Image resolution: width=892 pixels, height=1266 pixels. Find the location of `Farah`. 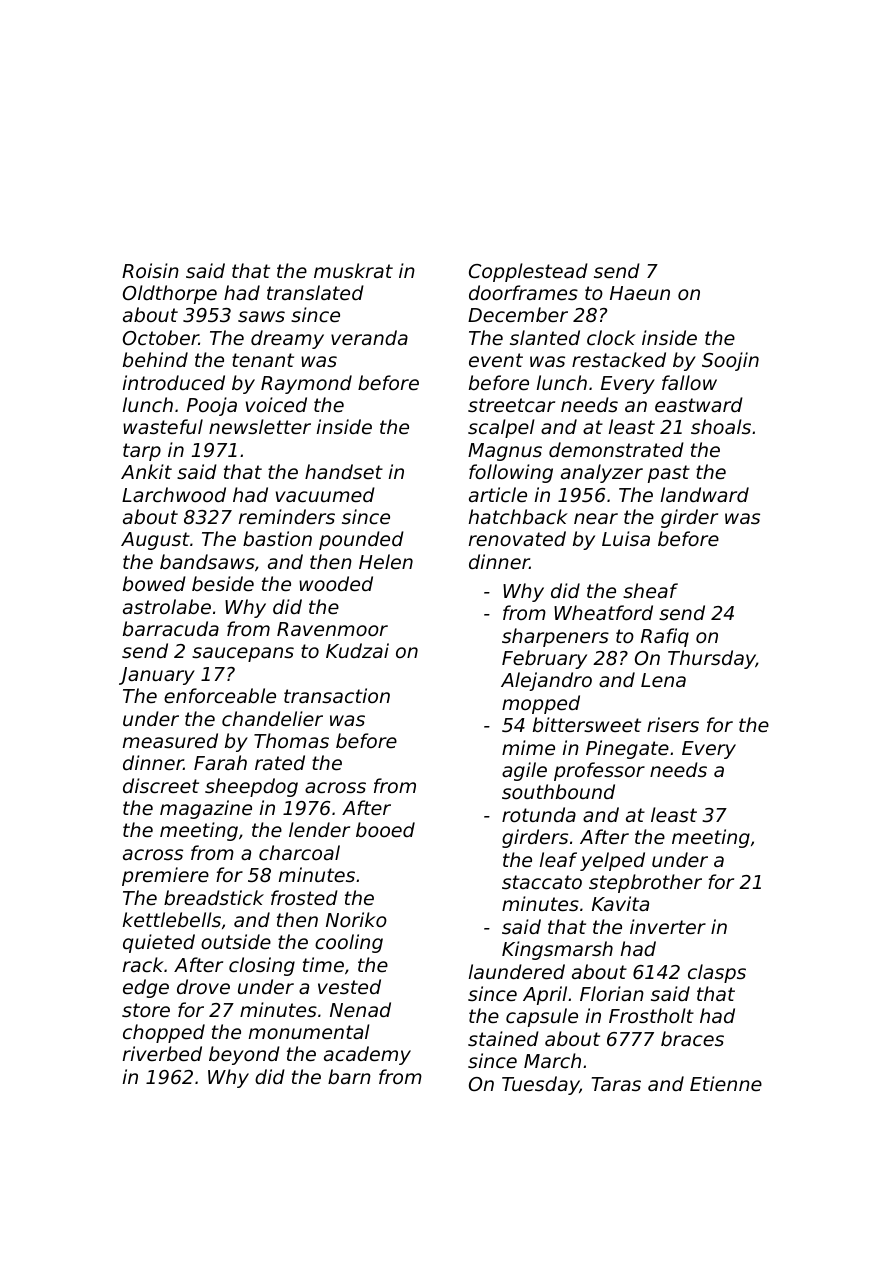

Farah is located at coordinates (220, 762).
